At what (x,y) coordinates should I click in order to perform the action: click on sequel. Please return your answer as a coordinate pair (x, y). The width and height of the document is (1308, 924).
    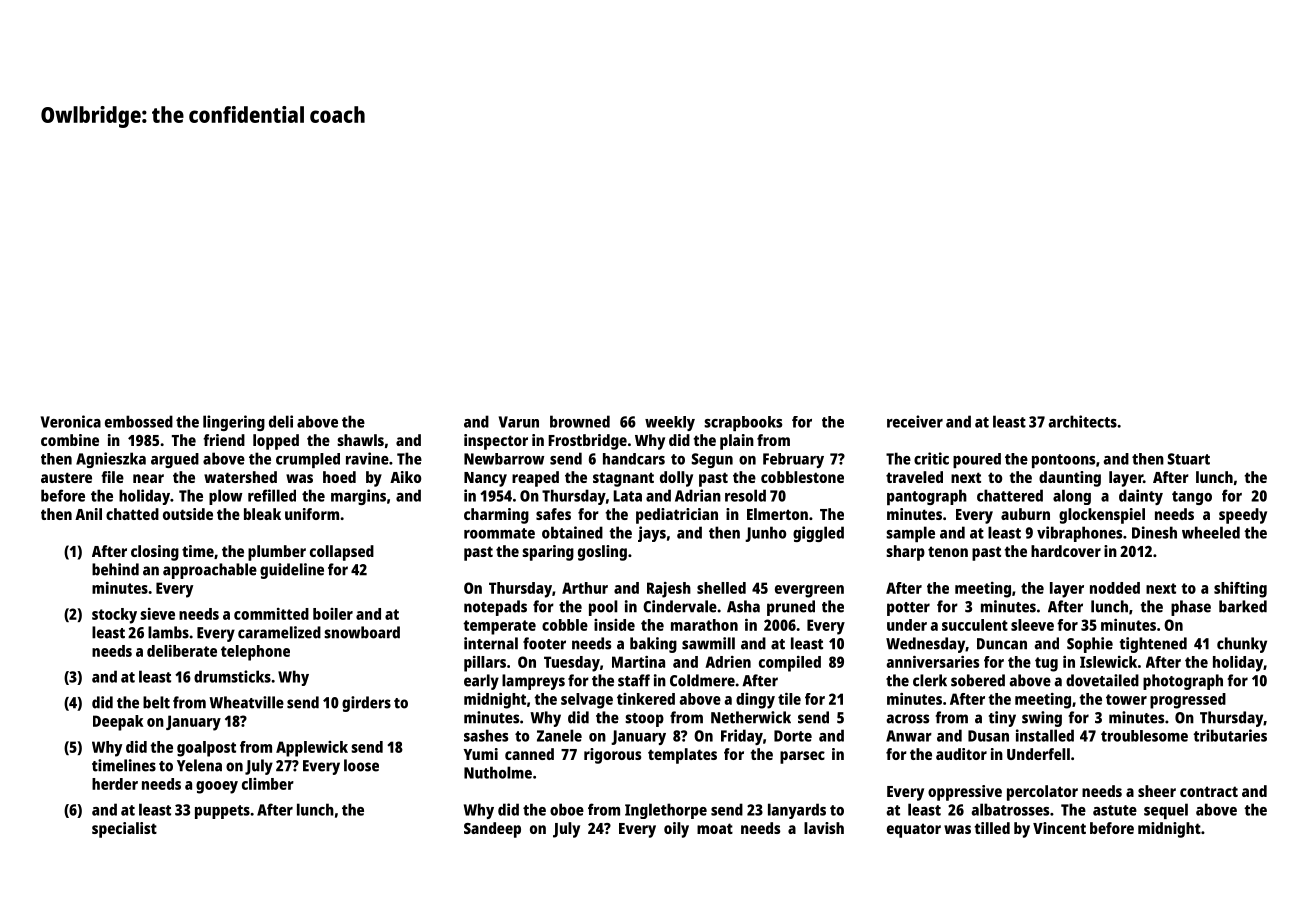
    Looking at the image, I should click on (1166, 811).
